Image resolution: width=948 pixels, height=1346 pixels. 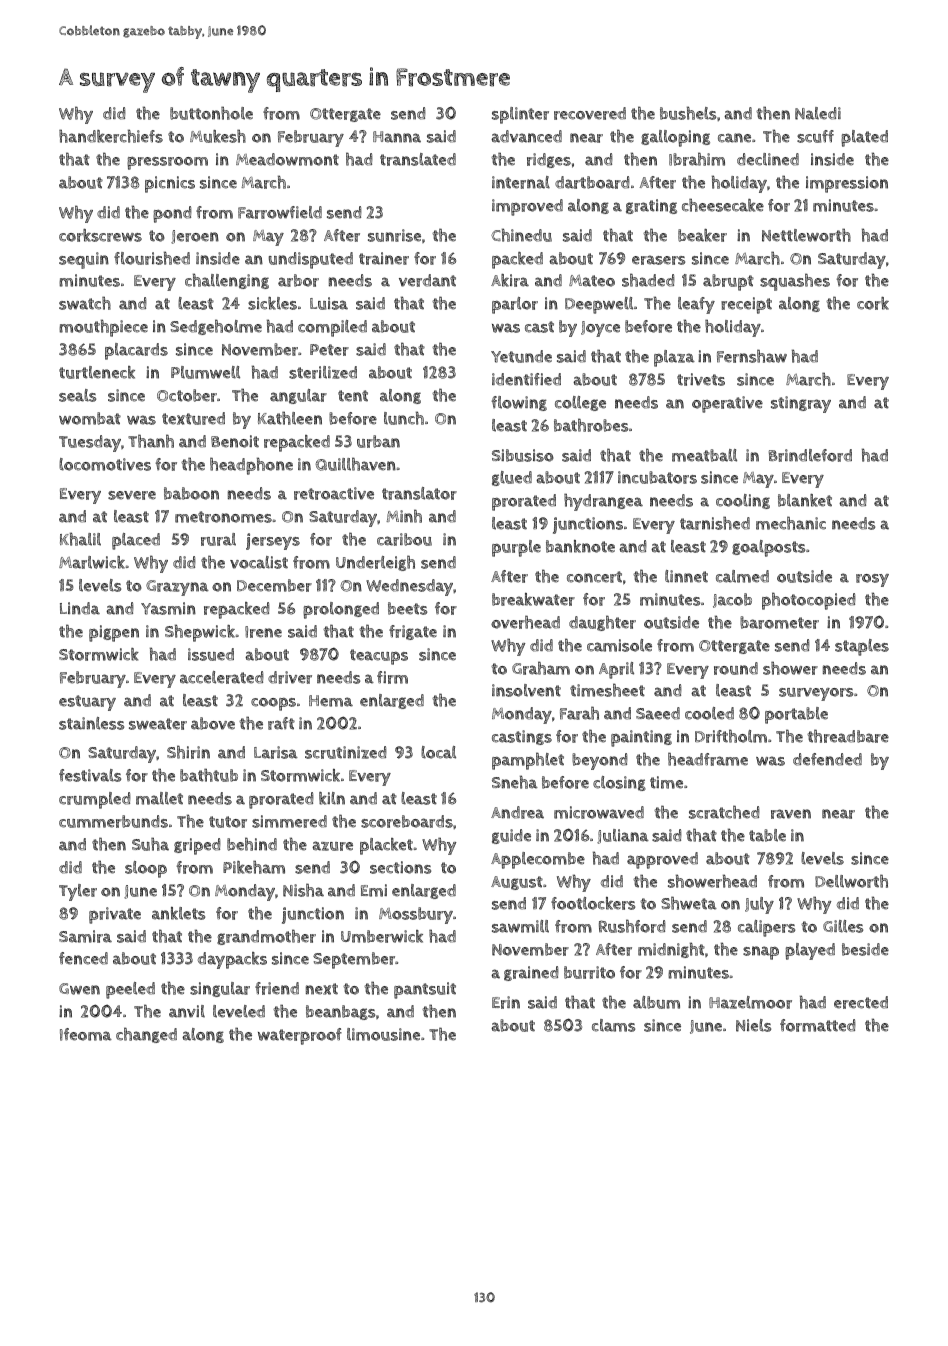 I want to click on Nisha, so click(x=303, y=890).
